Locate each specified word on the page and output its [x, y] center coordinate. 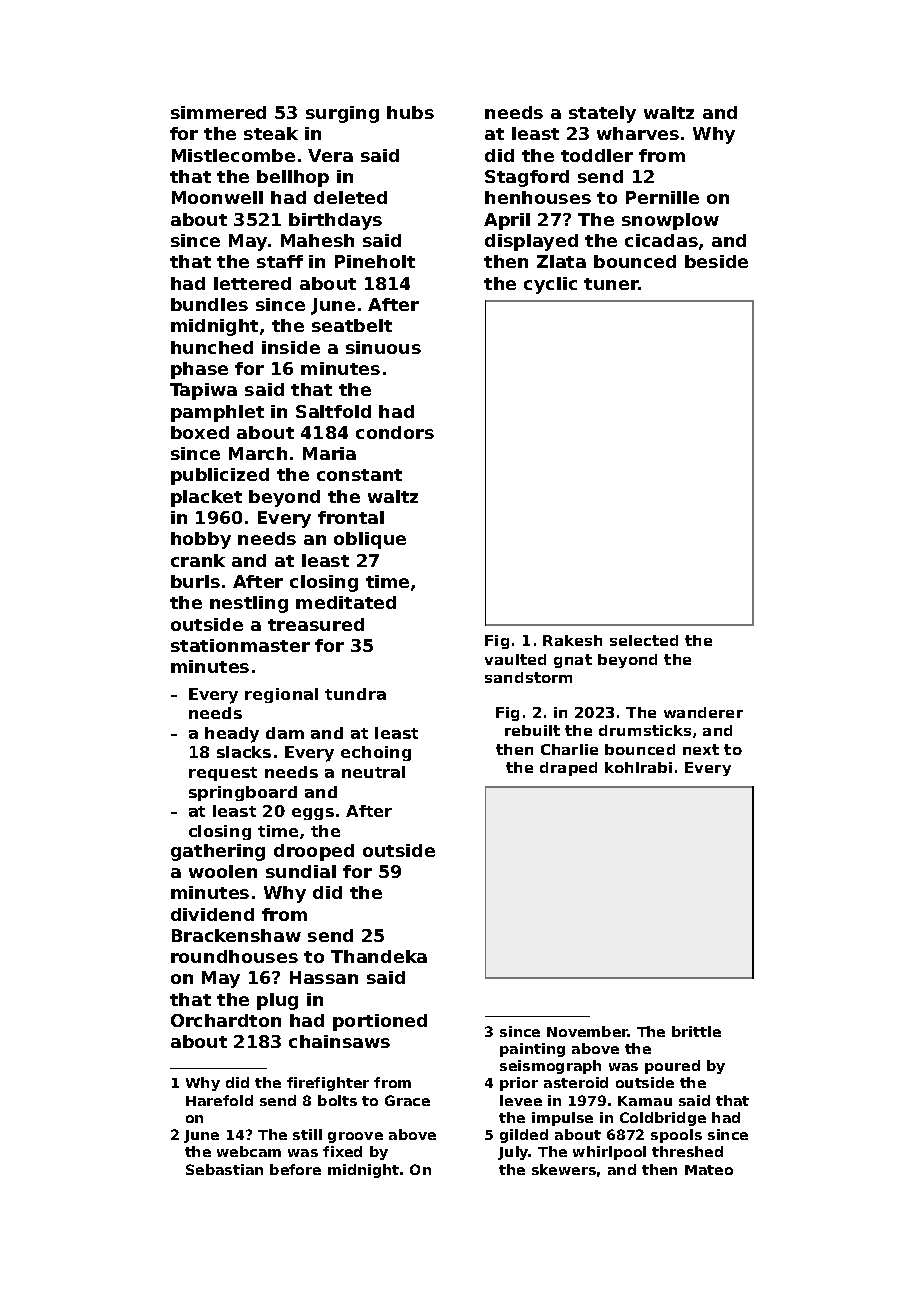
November [587, 1031]
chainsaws [339, 1041]
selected [644, 640]
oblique [370, 540]
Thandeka [379, 956]
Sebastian [224, 1169]
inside [291, 347]
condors [395, 432]
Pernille [662, 197]
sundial [301, 871]
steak [271, 133]
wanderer [703, 712]
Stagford [527, 178]
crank [198, 560]
